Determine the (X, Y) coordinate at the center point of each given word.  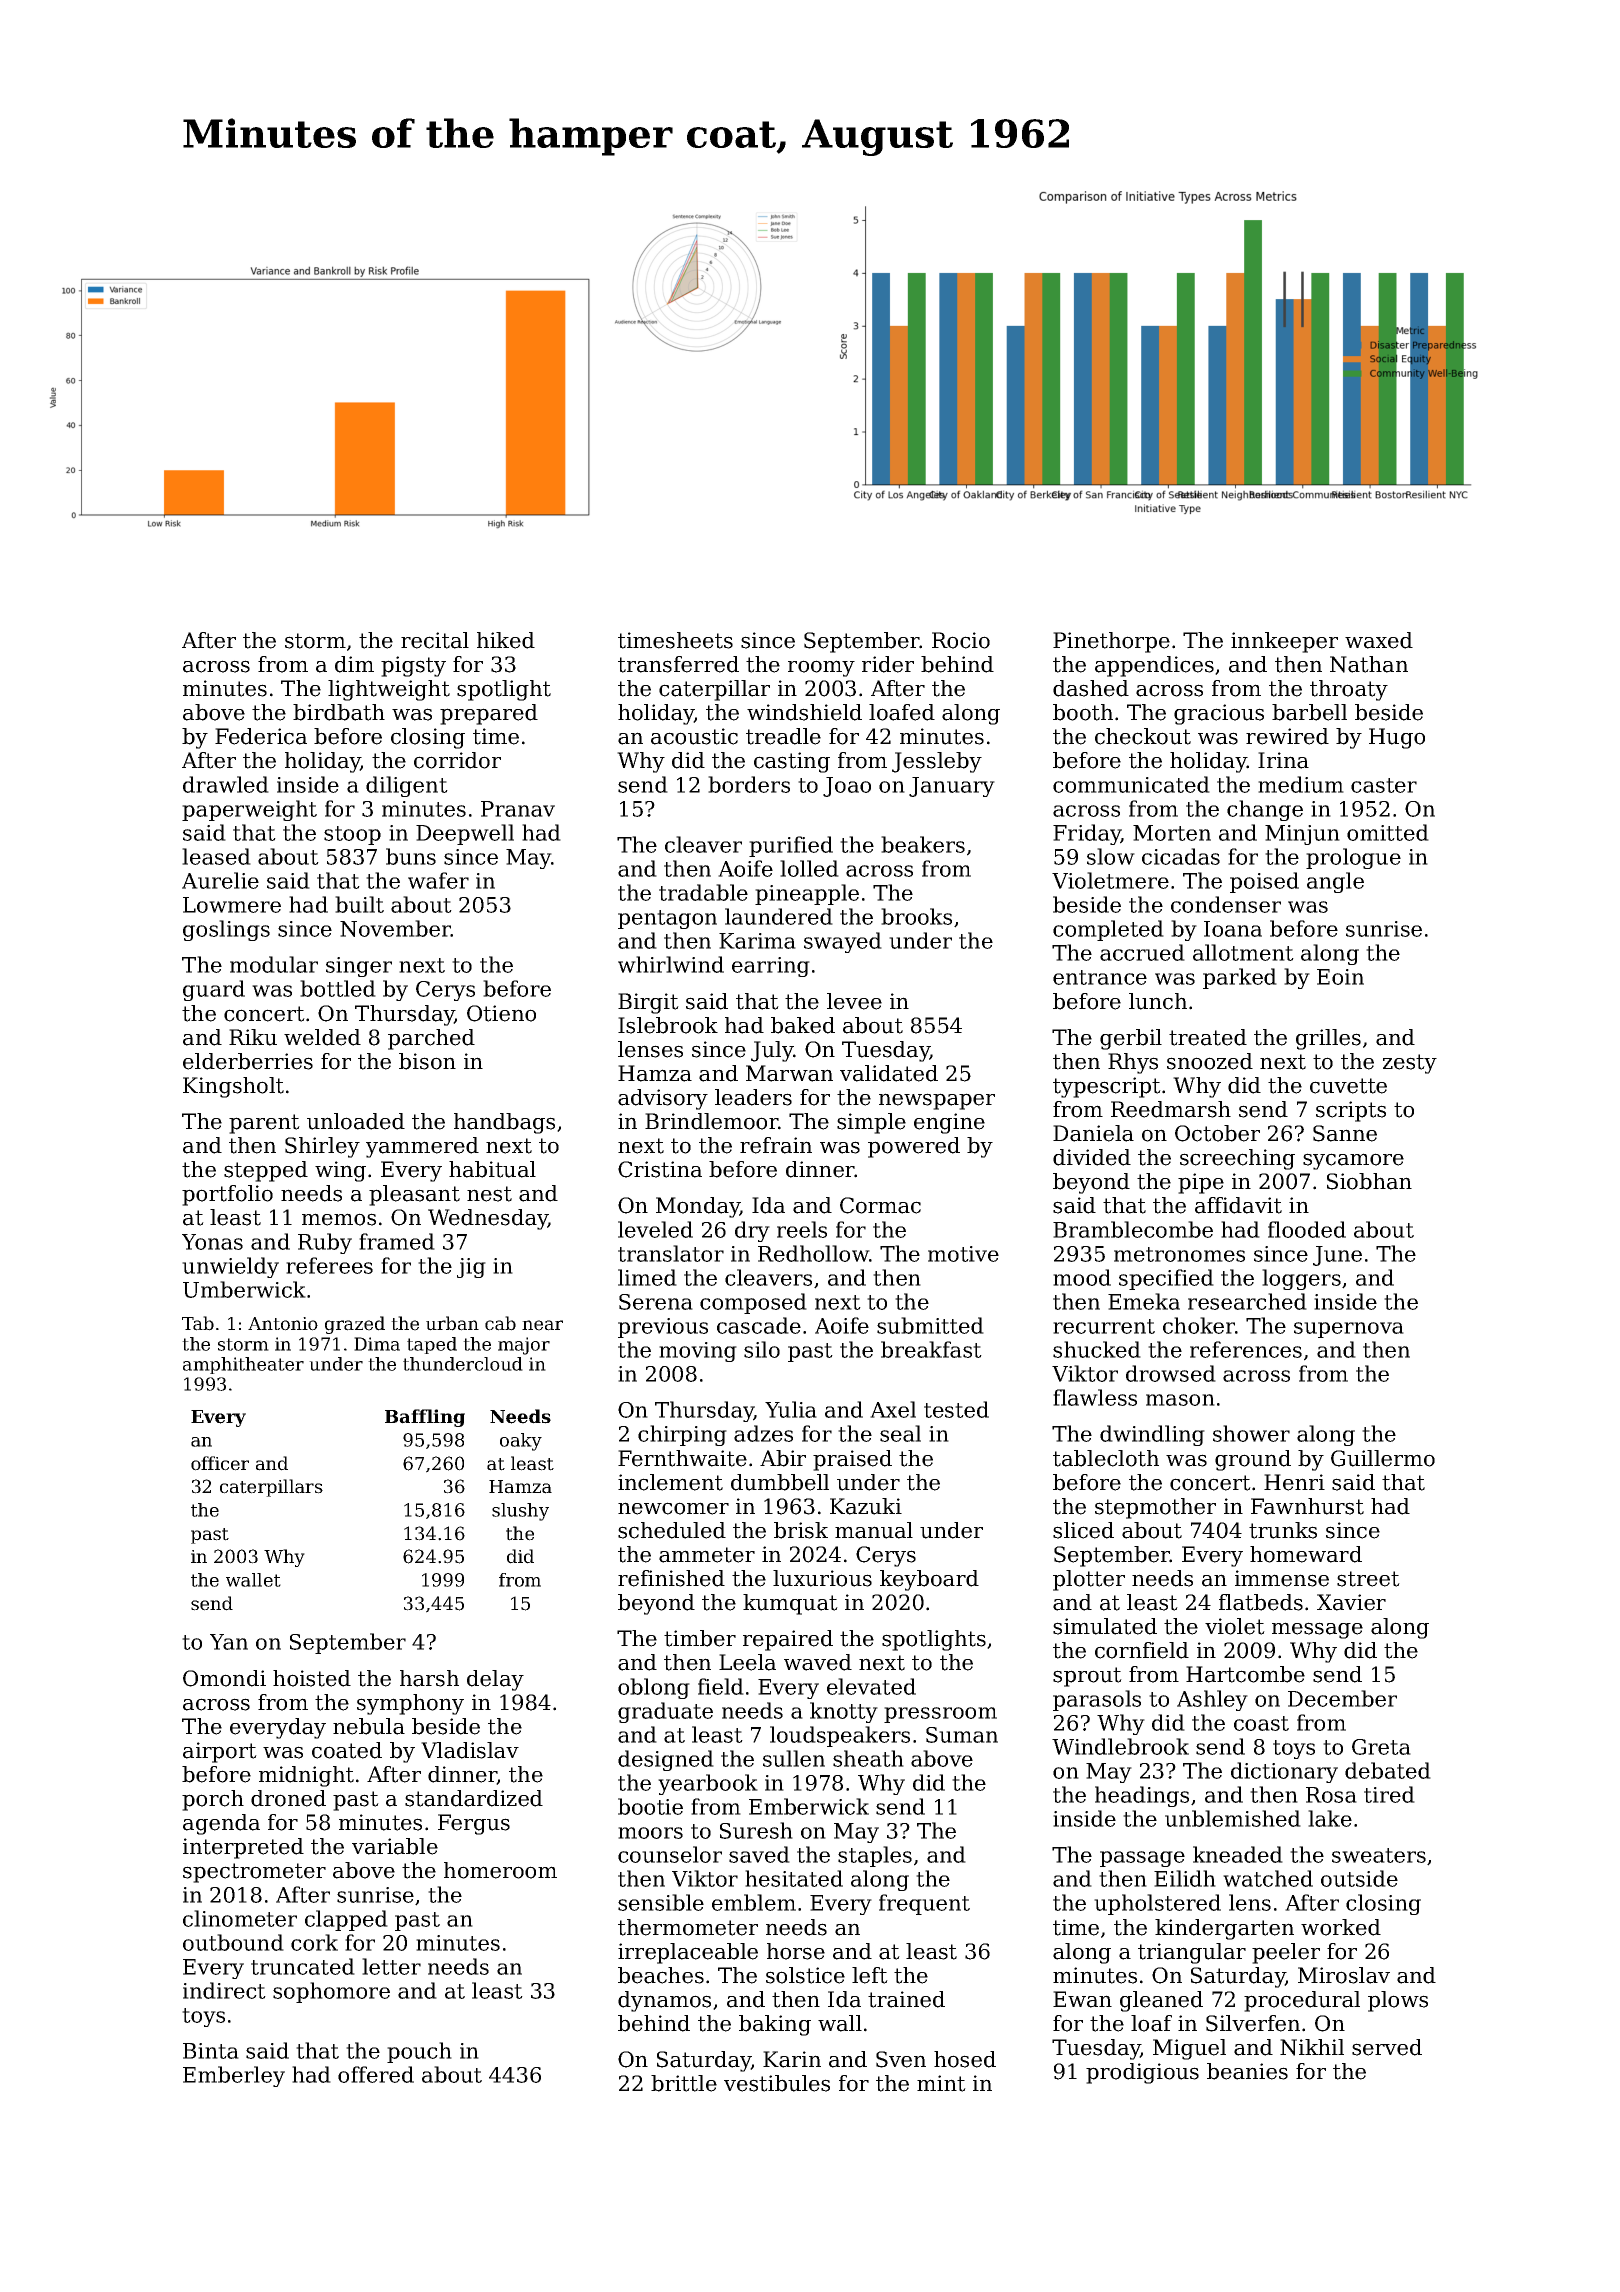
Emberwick (809, 1806)
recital (435, 640)
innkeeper (1284, 642)
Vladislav (470, 1750)
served (1387, 2047)
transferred (678, 664)
